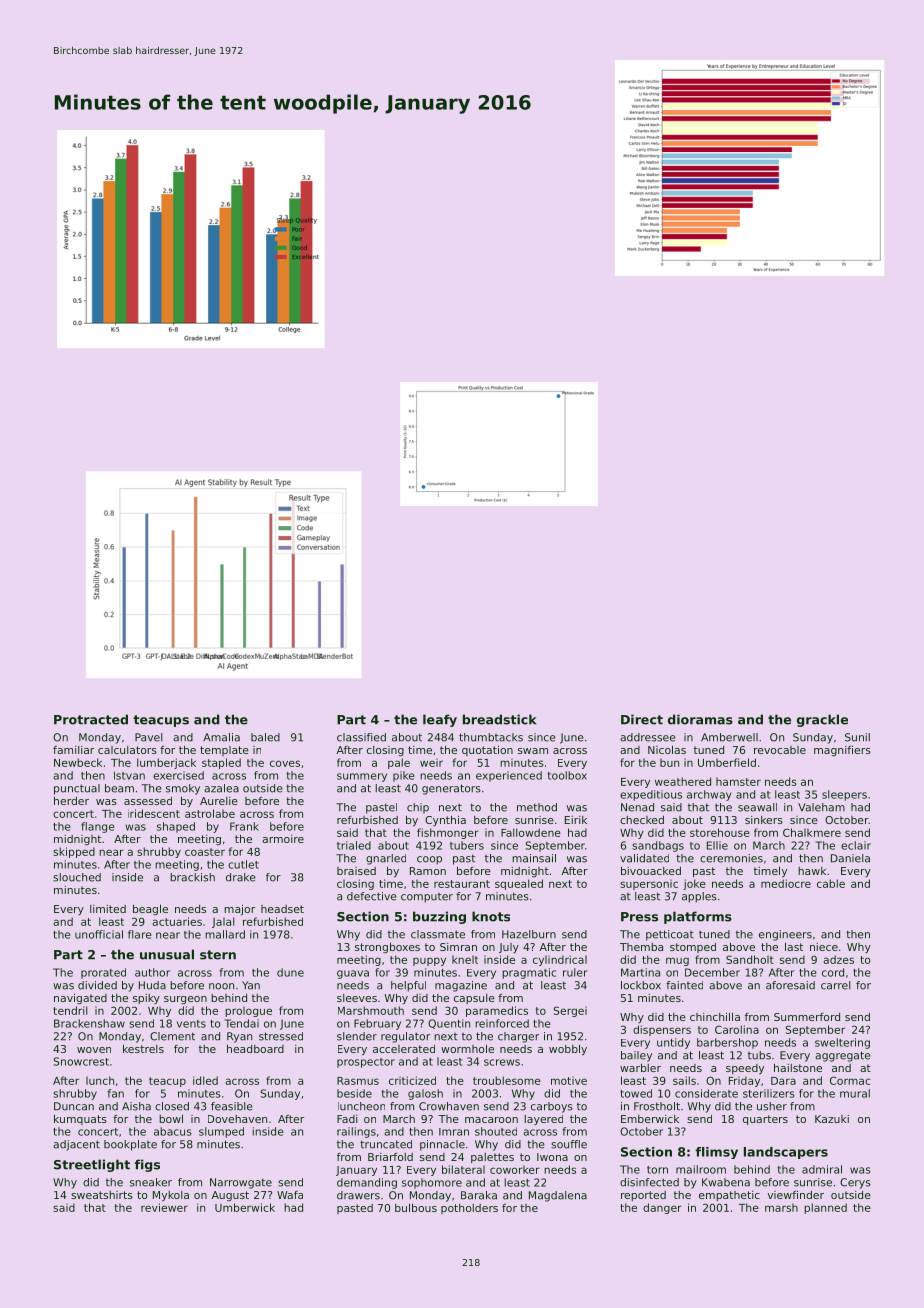 The height and width of the image is (1308, 924). I want to click on major, so click(239, 909).
